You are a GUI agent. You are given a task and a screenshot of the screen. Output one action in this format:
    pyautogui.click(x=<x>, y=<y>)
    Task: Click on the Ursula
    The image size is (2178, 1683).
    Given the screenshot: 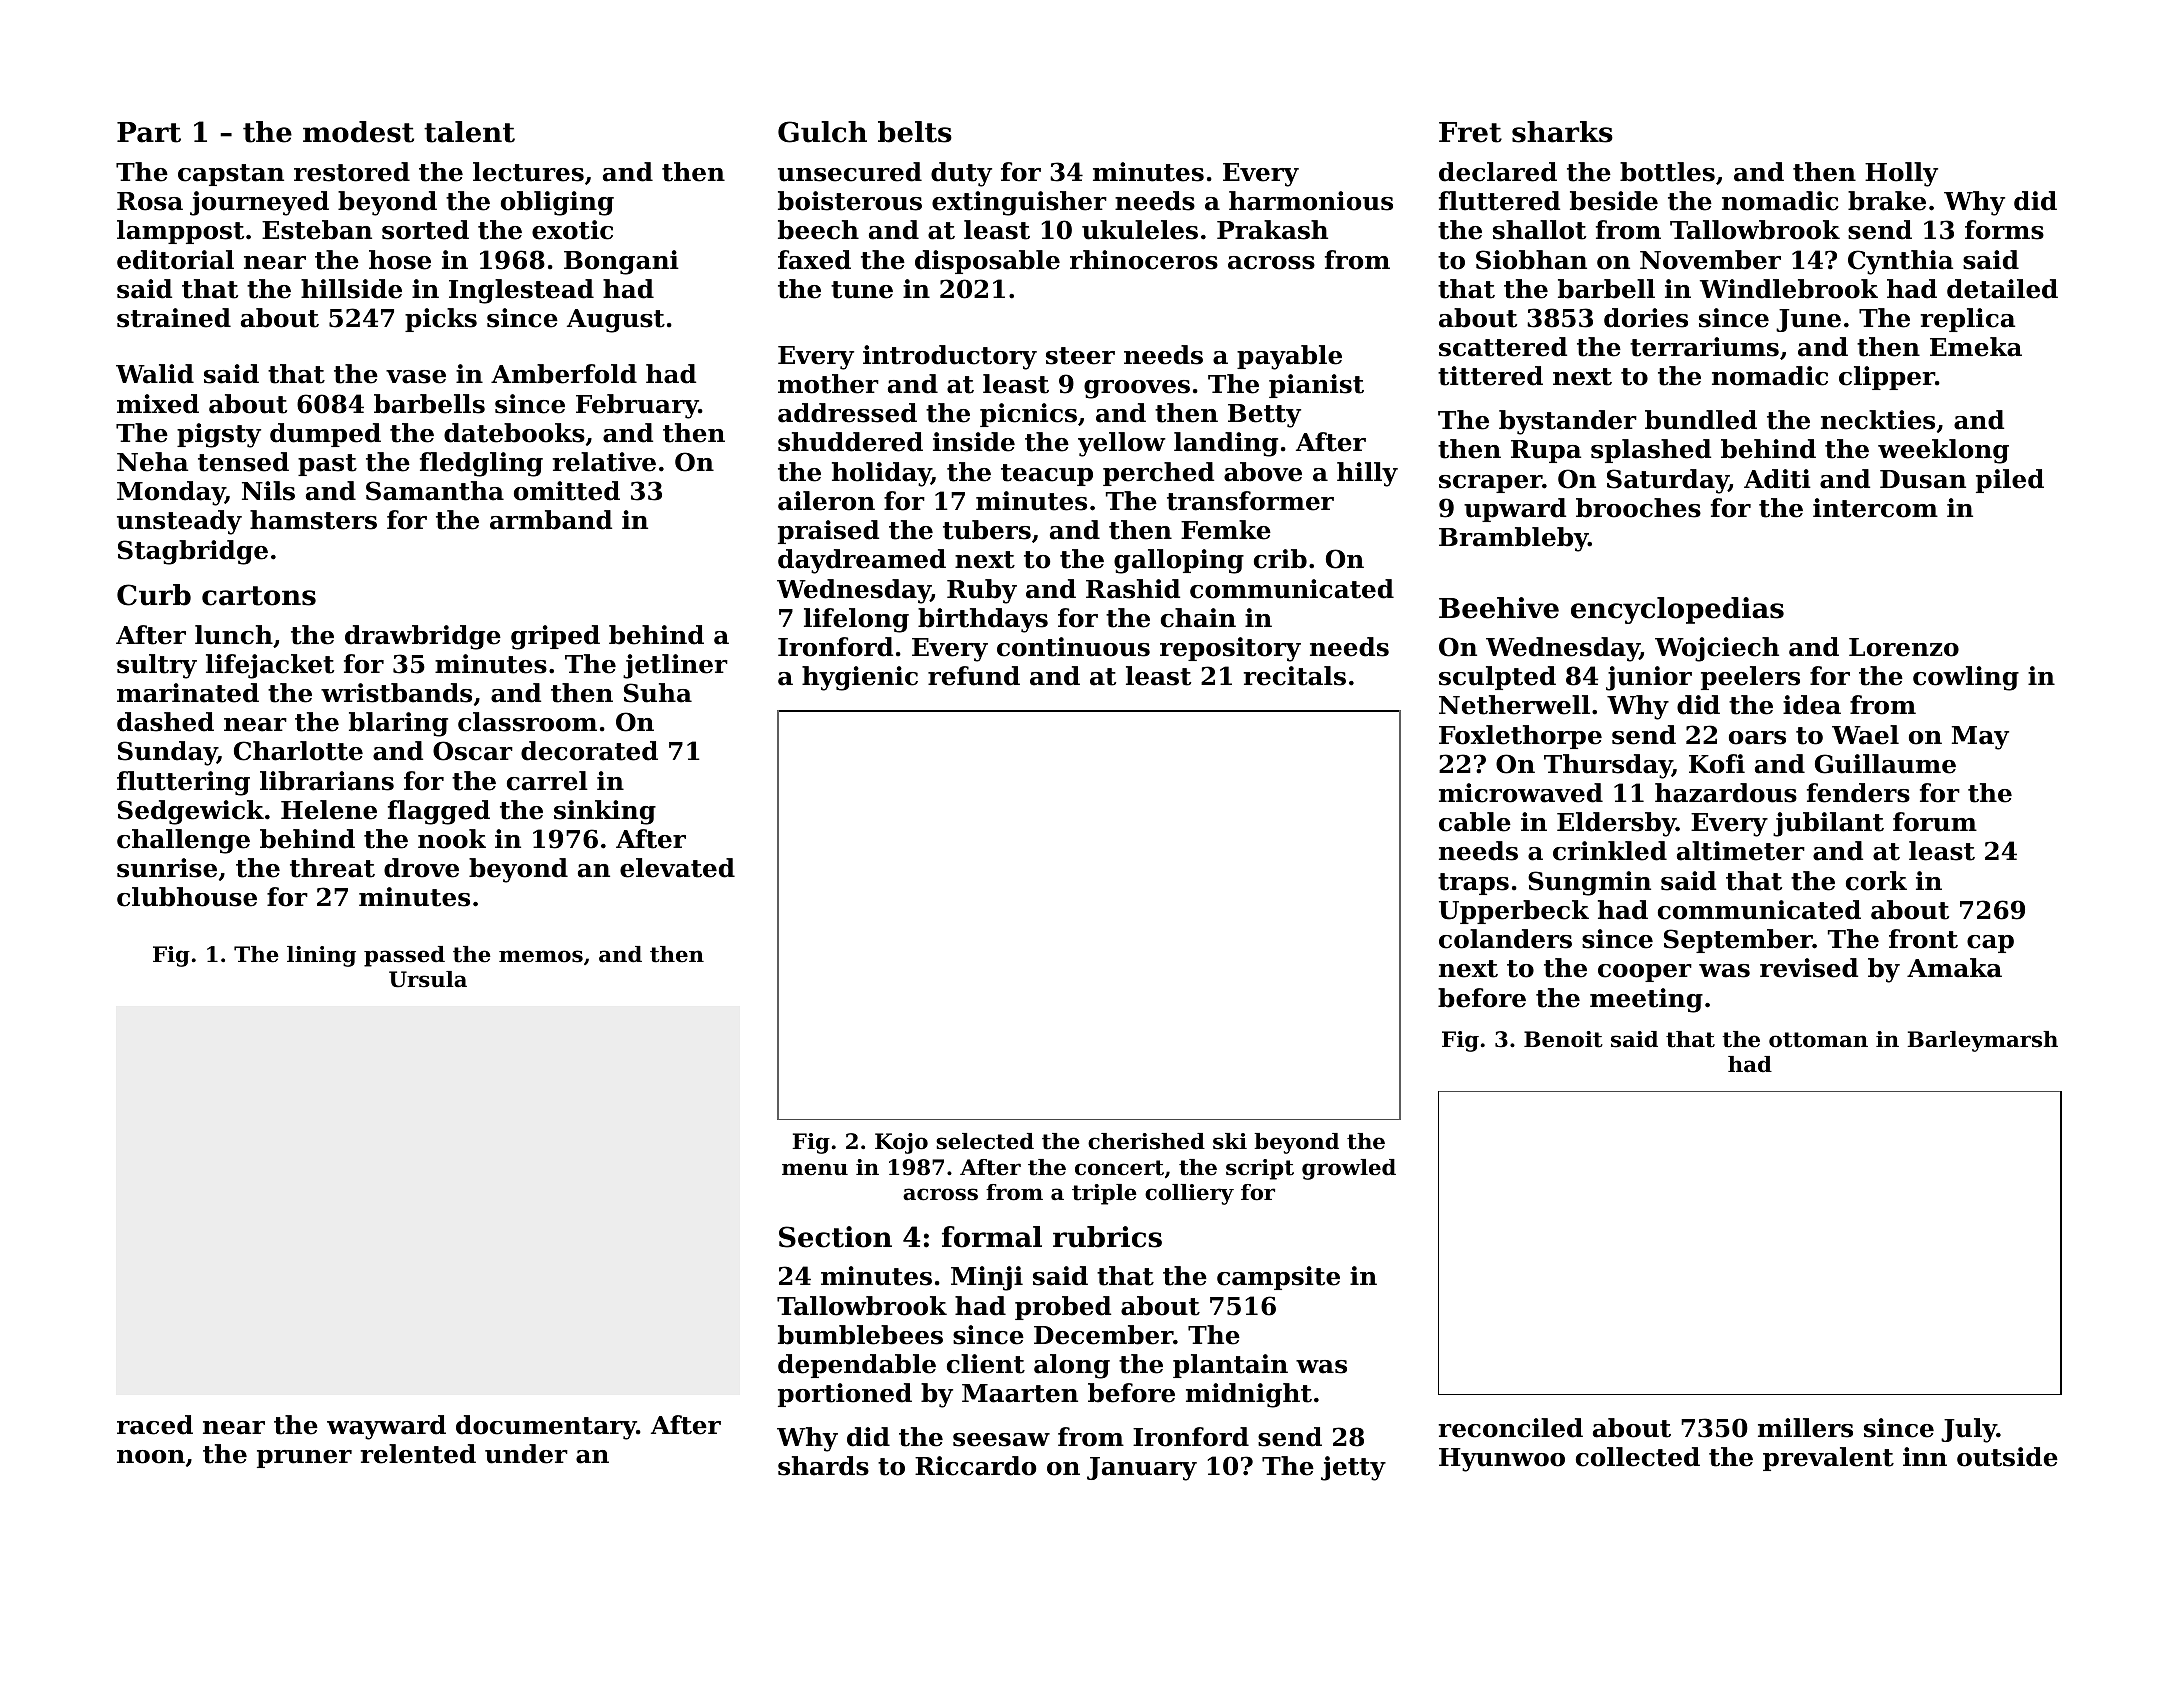 What is the action you would take?
    pyautogui.click(x=428, y=979)
